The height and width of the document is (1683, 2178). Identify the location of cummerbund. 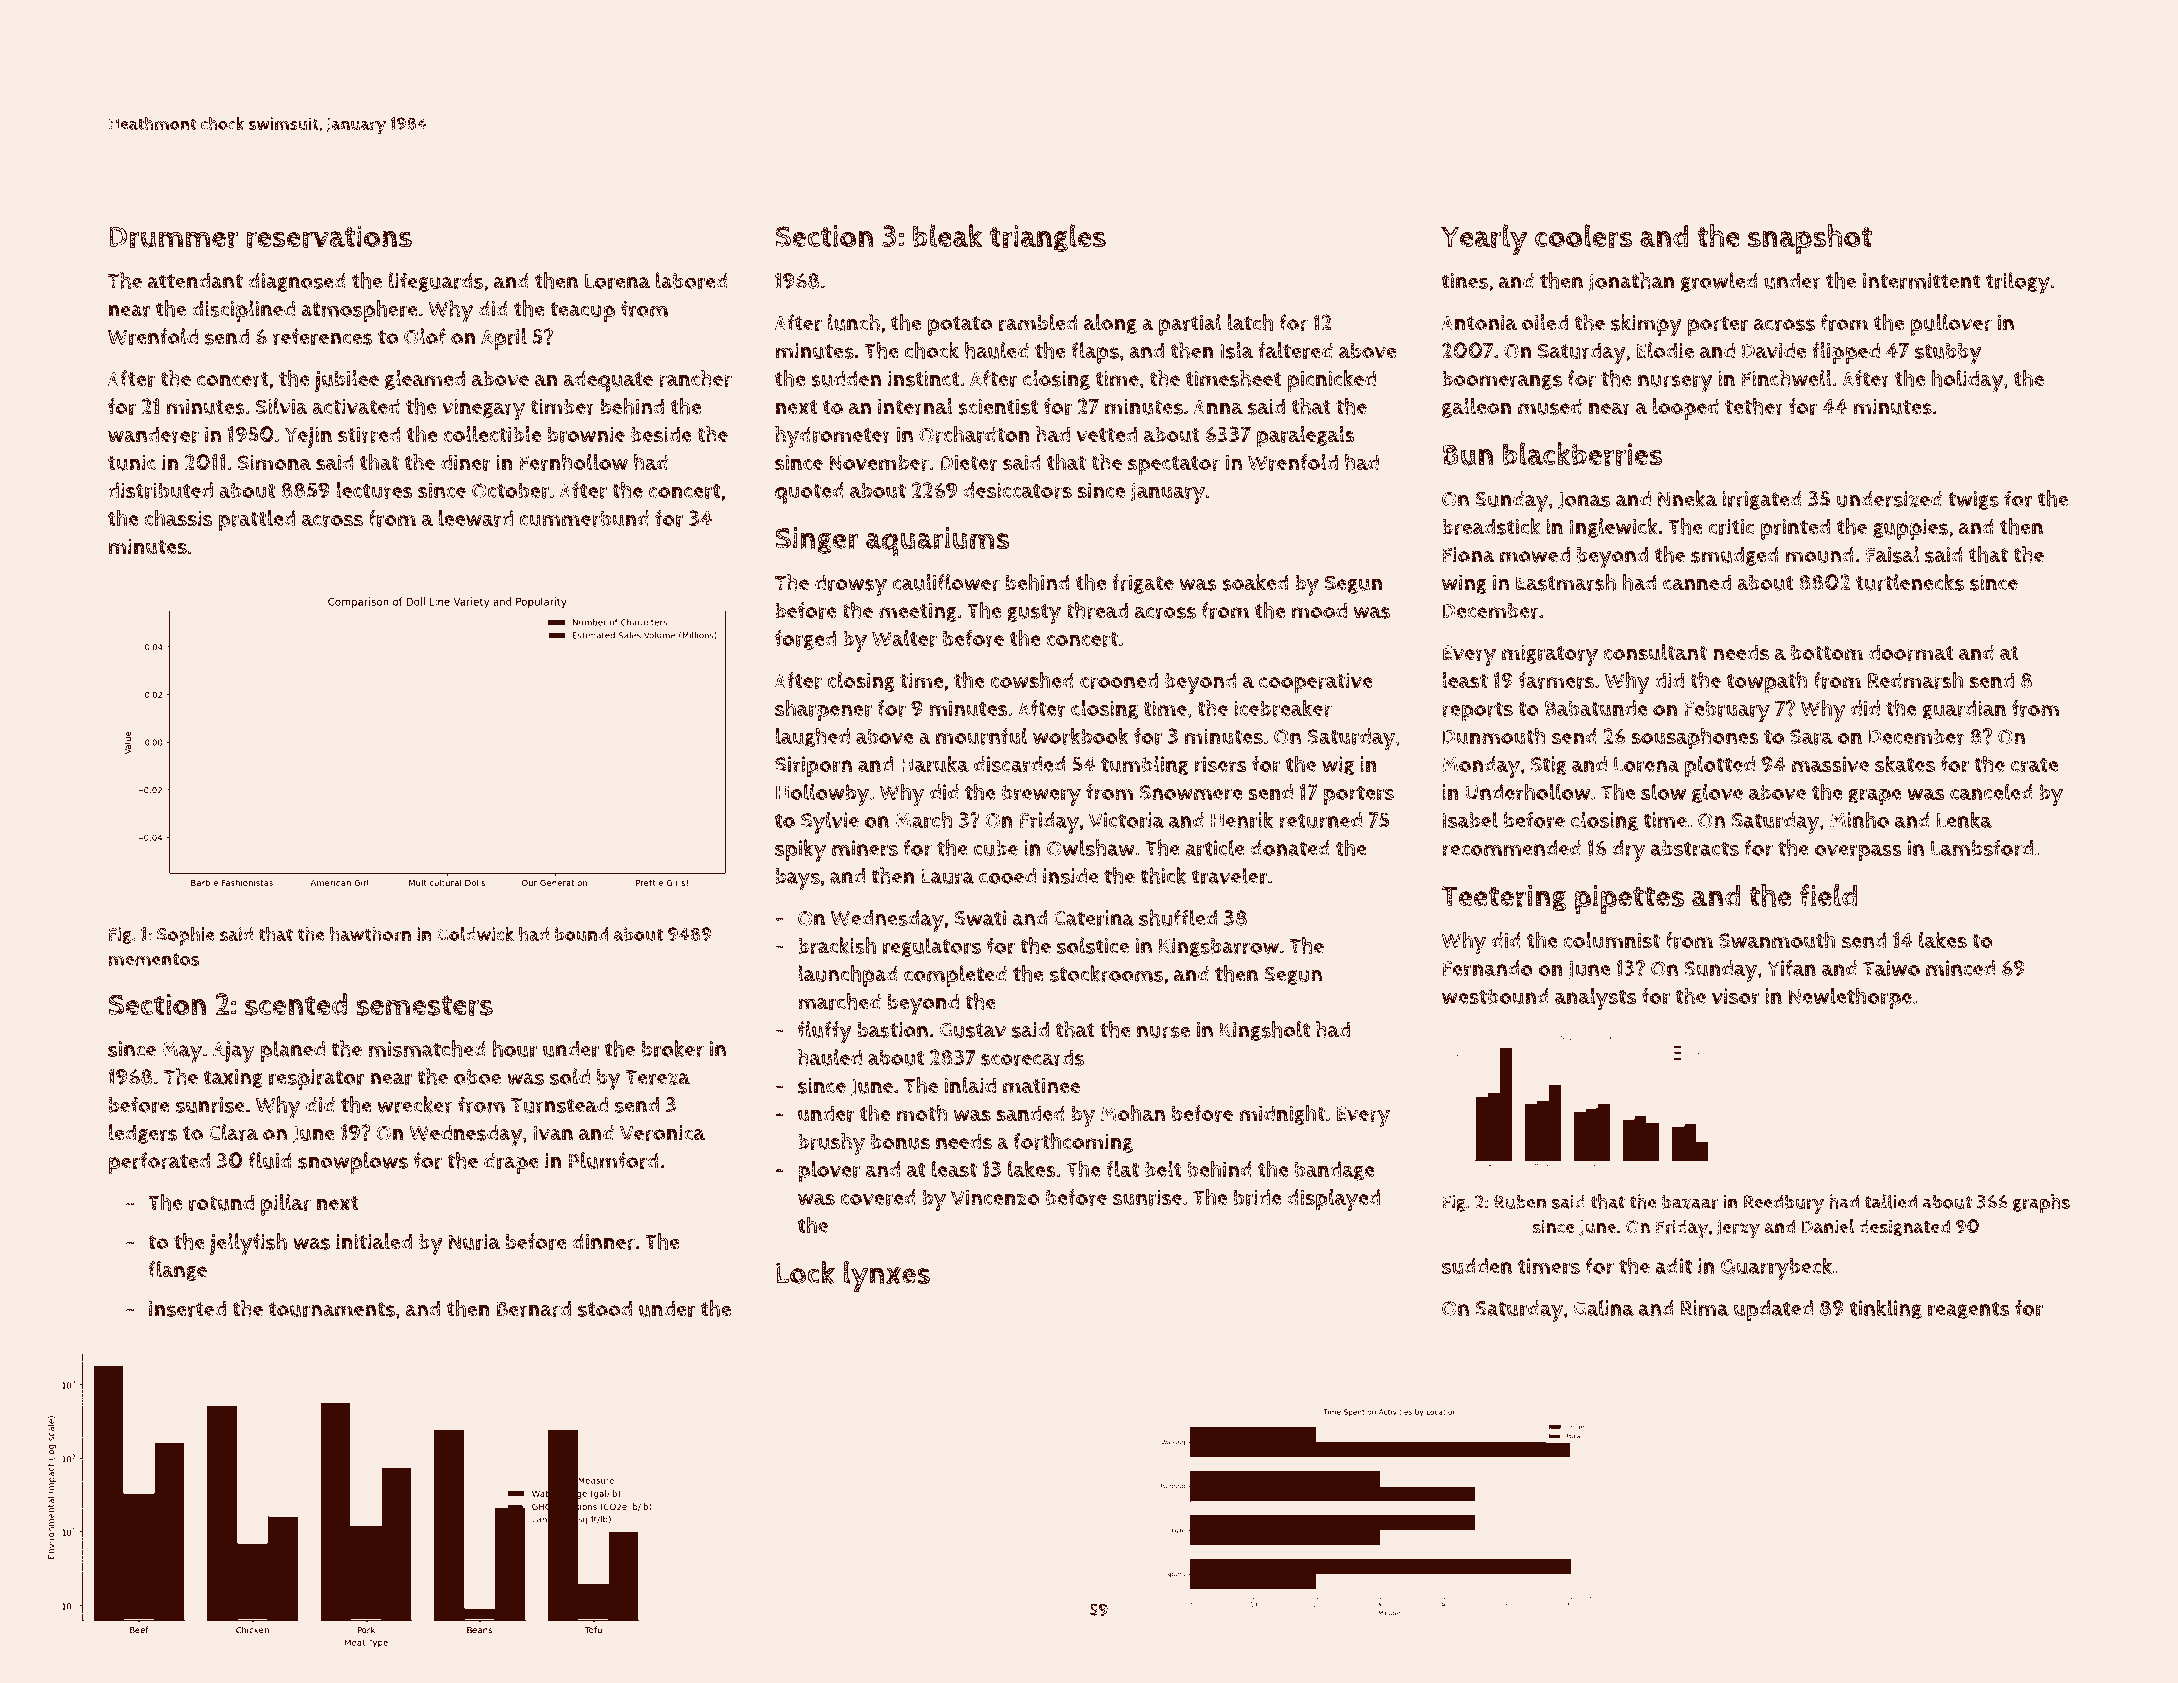
(584, 518).
